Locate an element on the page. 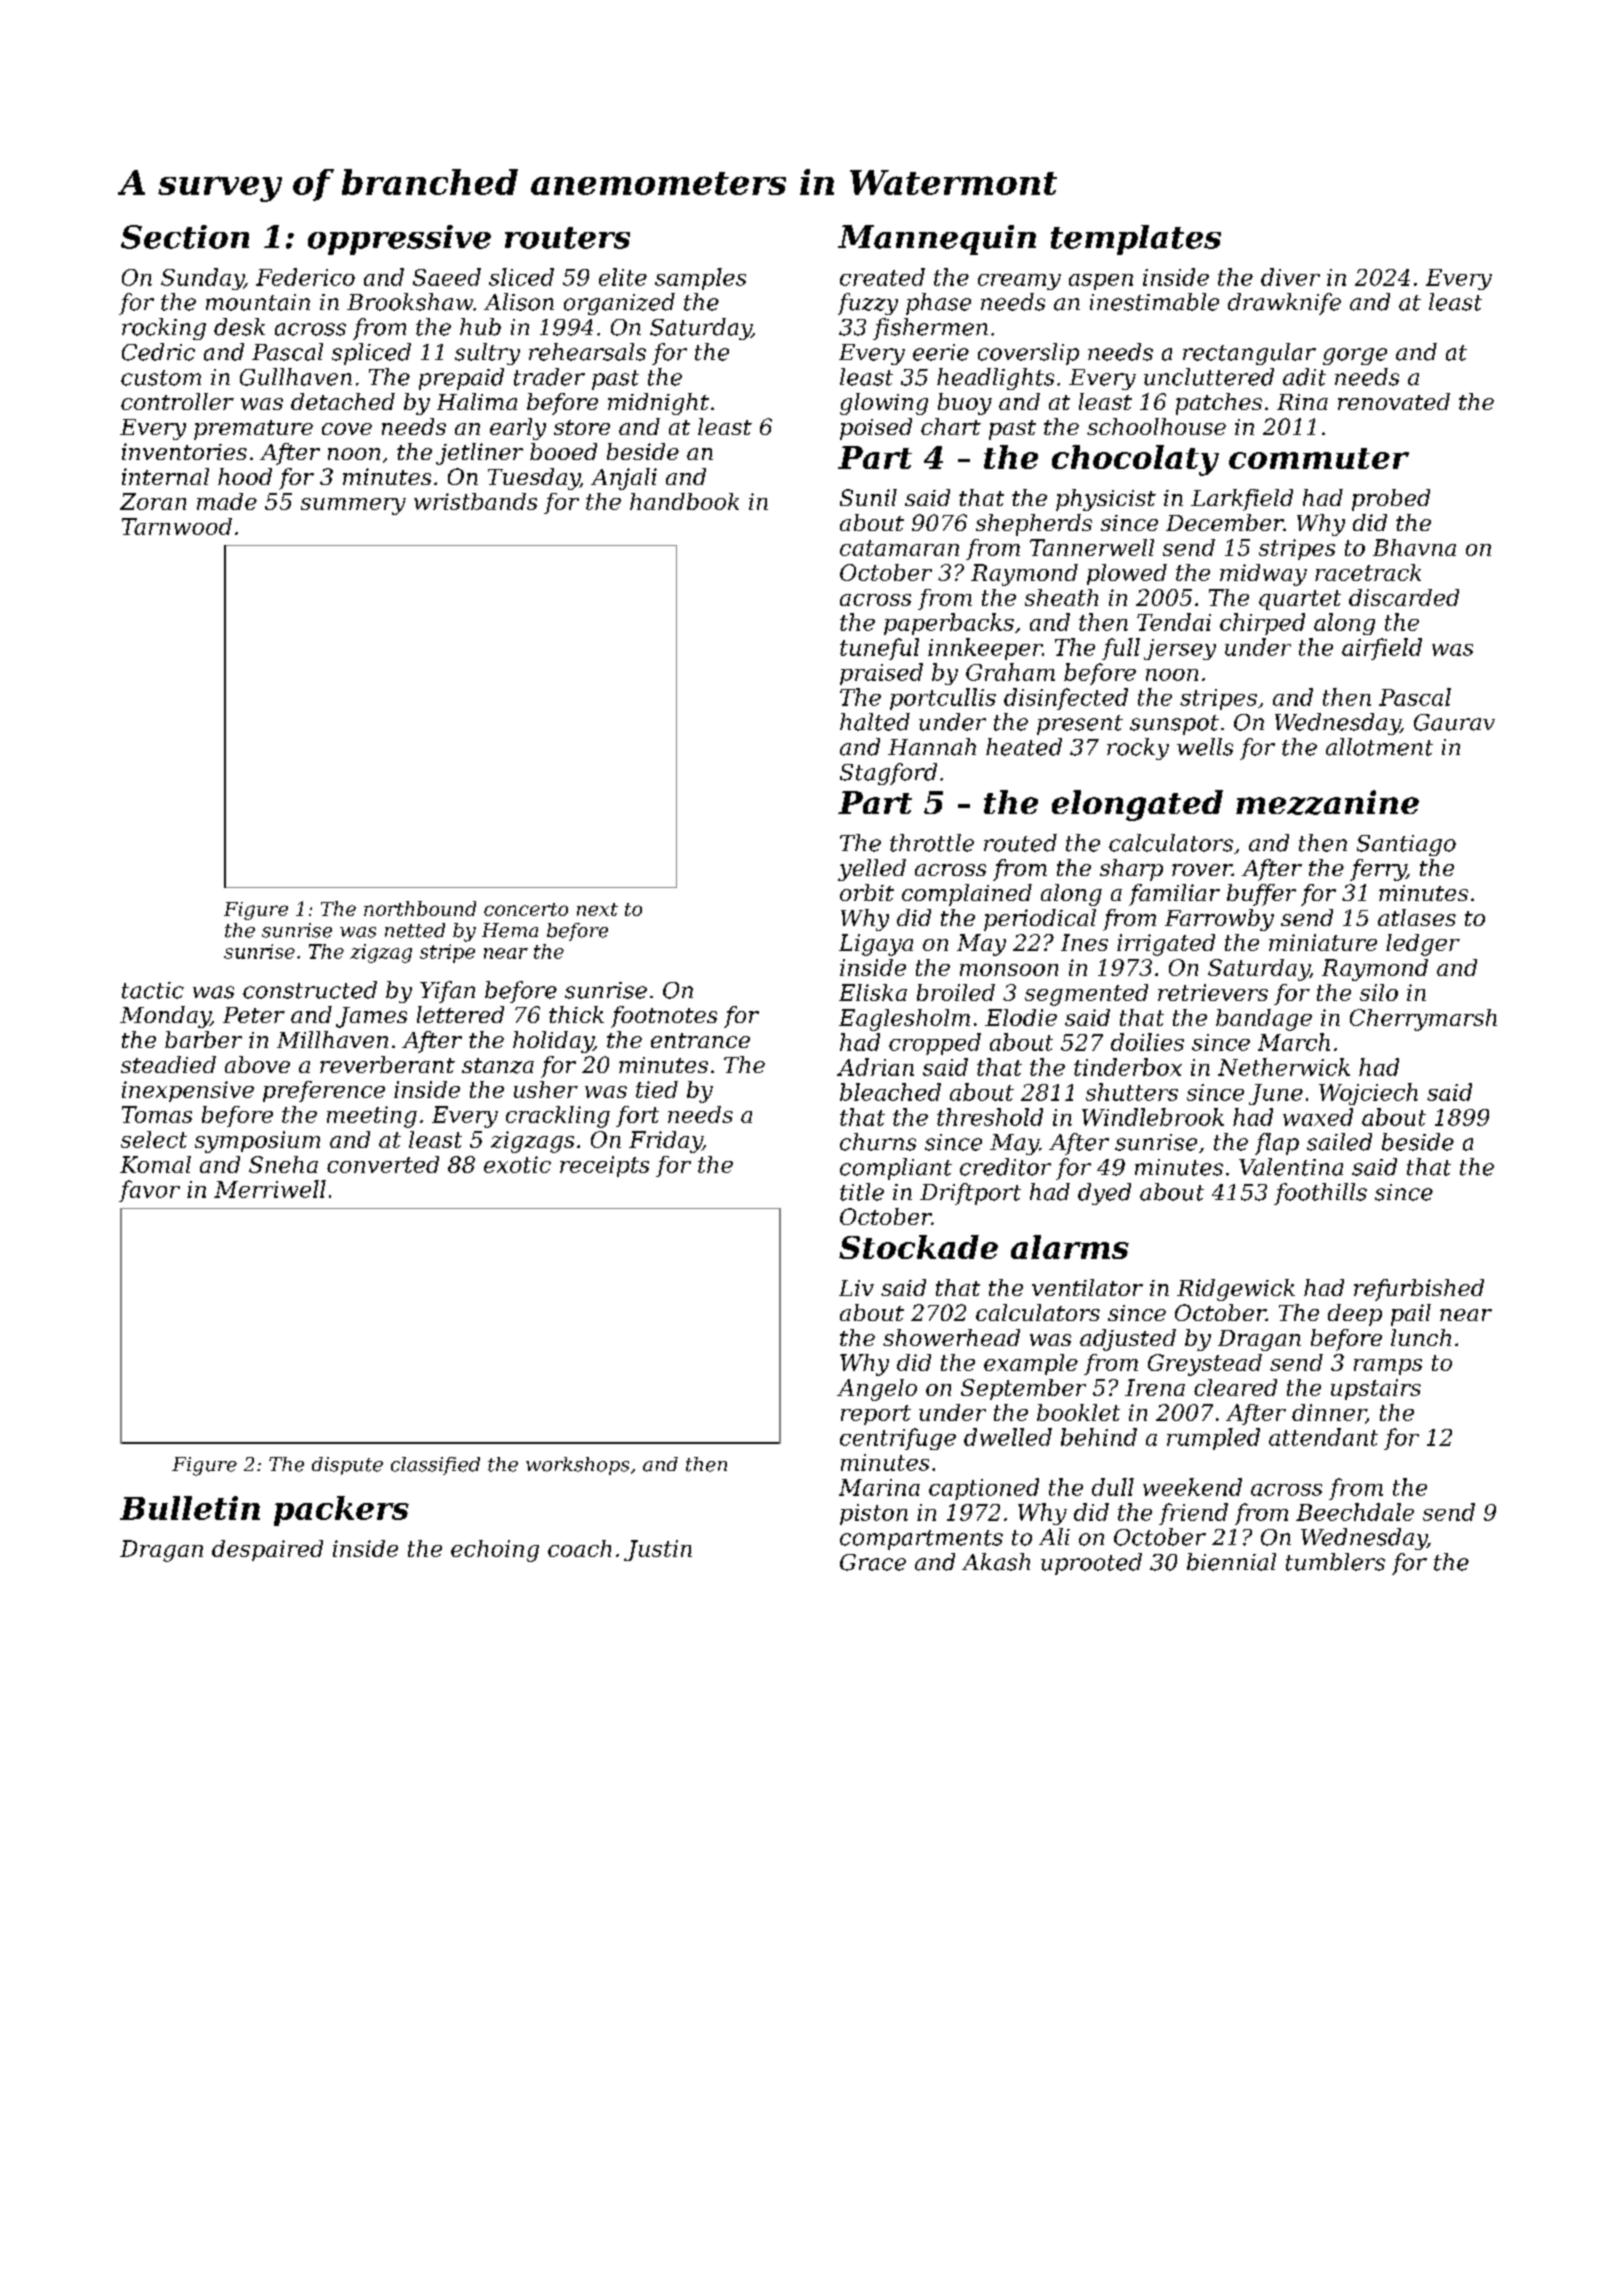 The height and width of the page is (2292, 1620). diver is located at coordinates (1290, 277).
